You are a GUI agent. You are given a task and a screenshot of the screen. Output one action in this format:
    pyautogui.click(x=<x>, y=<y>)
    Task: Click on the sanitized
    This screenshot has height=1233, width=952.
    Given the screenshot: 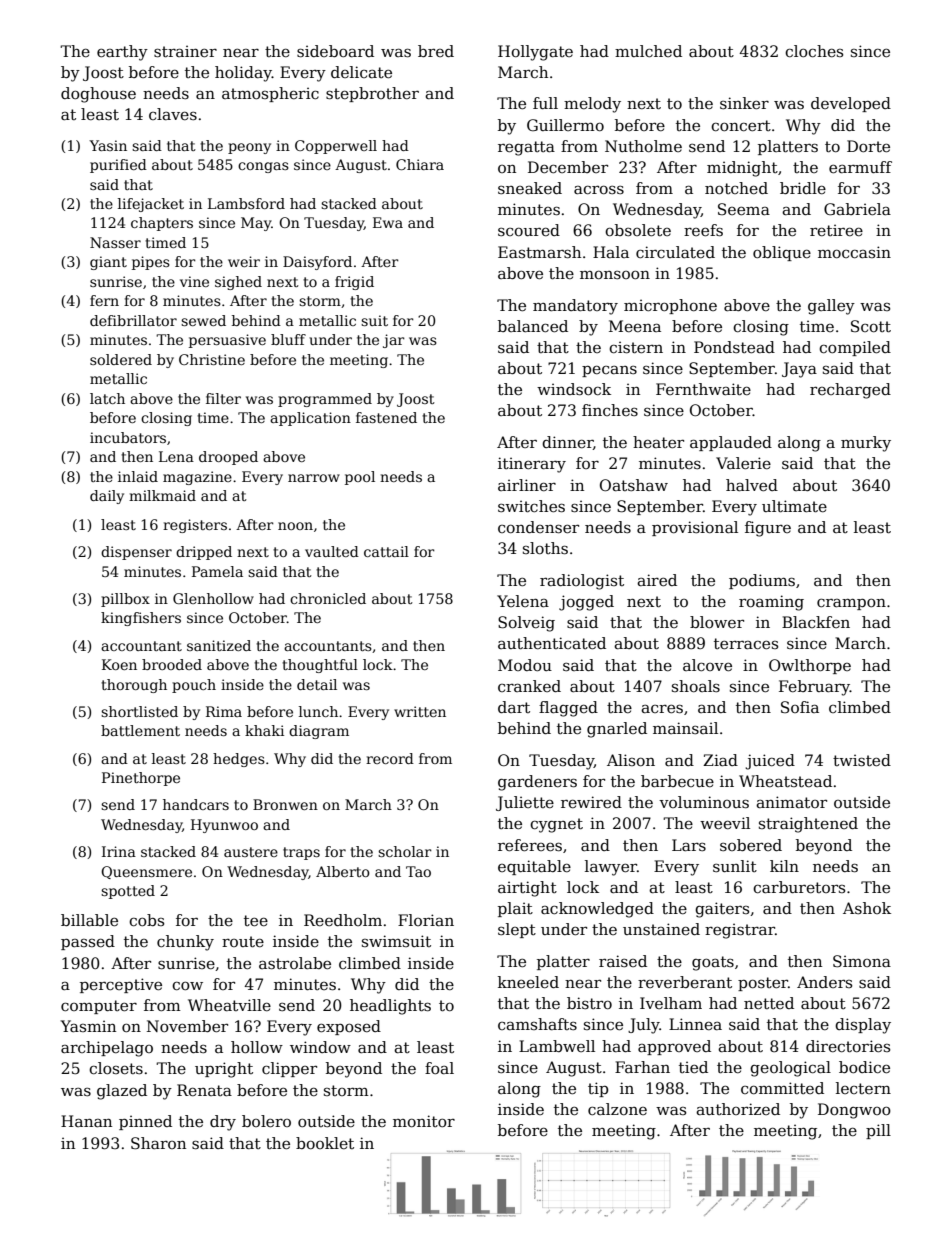 What is the action you would take?
    pyautogui.click(x=219, y=645)
